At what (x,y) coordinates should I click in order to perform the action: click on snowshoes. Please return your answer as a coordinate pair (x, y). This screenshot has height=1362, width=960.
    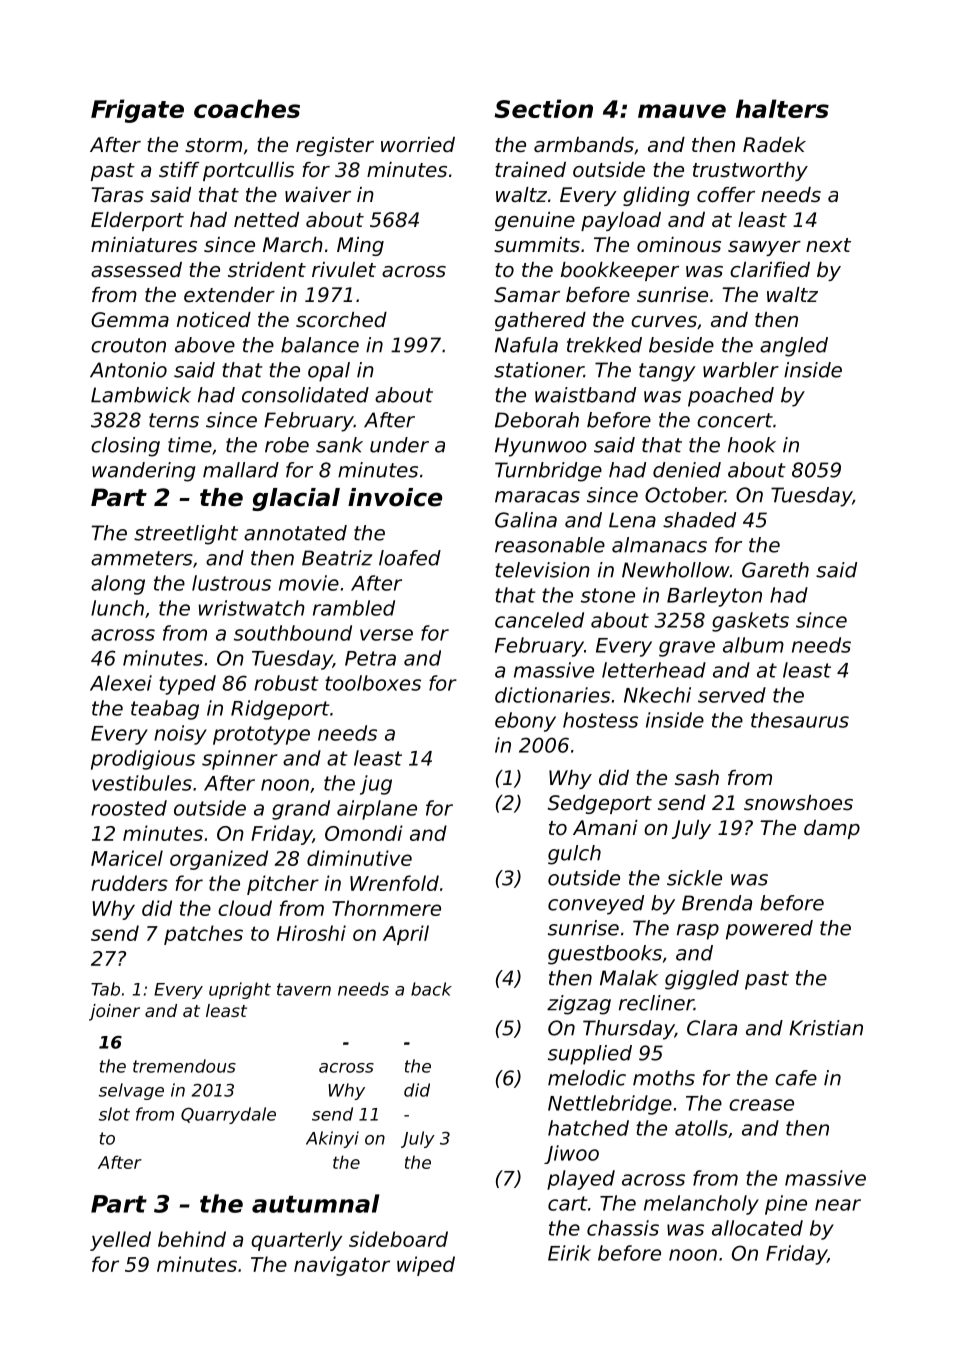
    Looking at the image, I should click on (798, 803).
